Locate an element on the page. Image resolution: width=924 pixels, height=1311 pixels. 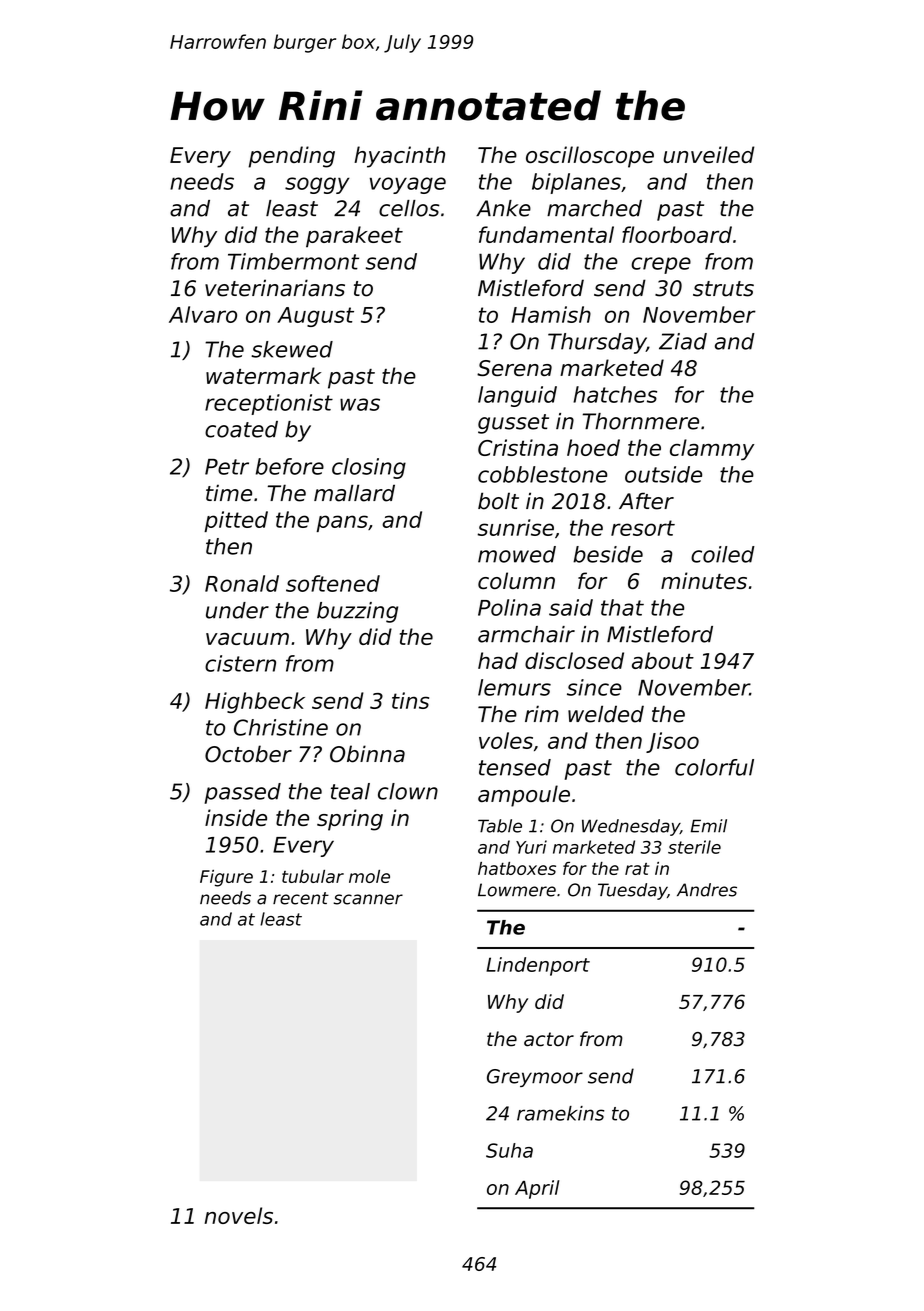
under is located at coordinates (237, 610).
